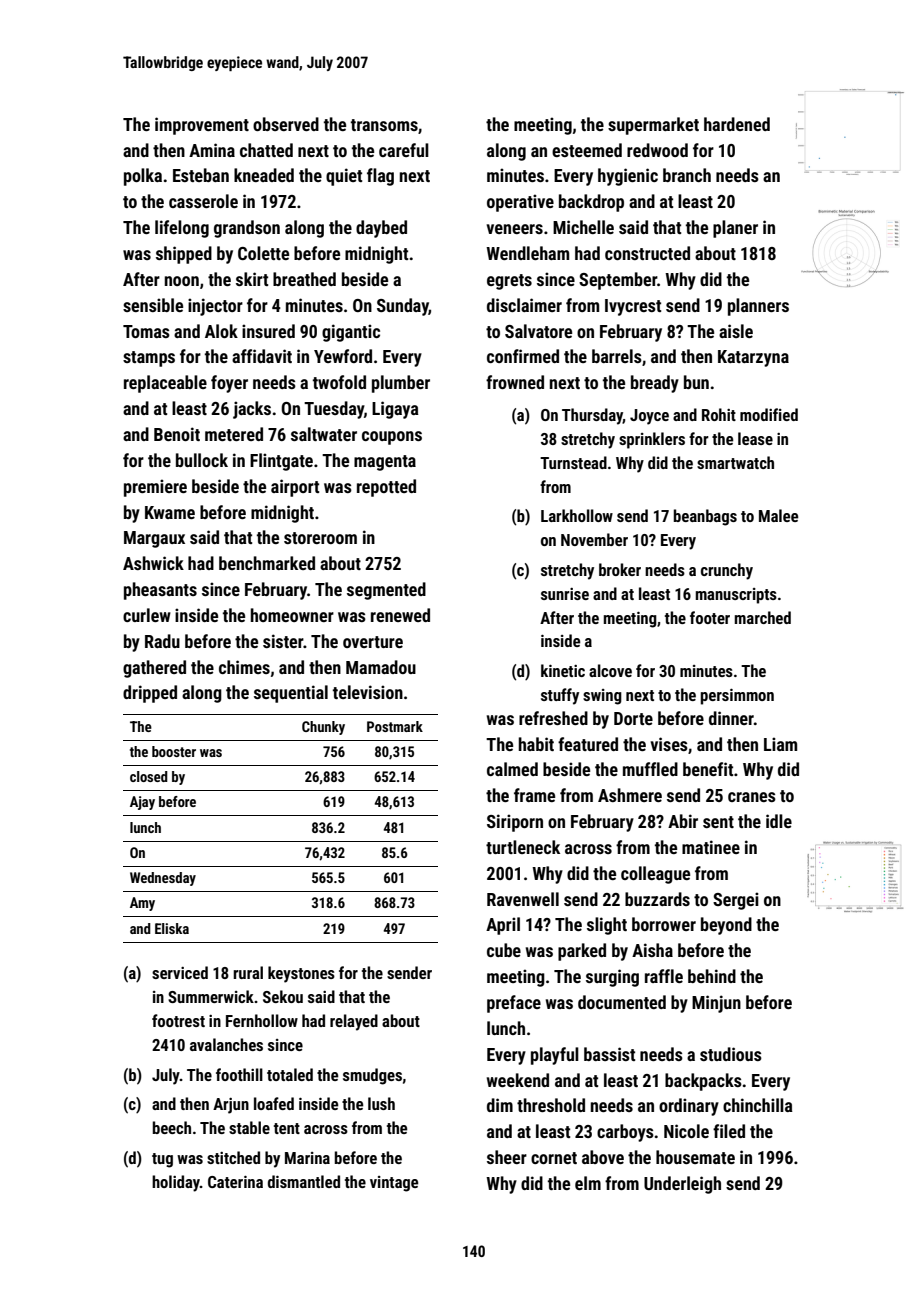  What do you see at coordinates (515, 823) in the document?
I see `Siriporn` at bounding box center [515, 823].
